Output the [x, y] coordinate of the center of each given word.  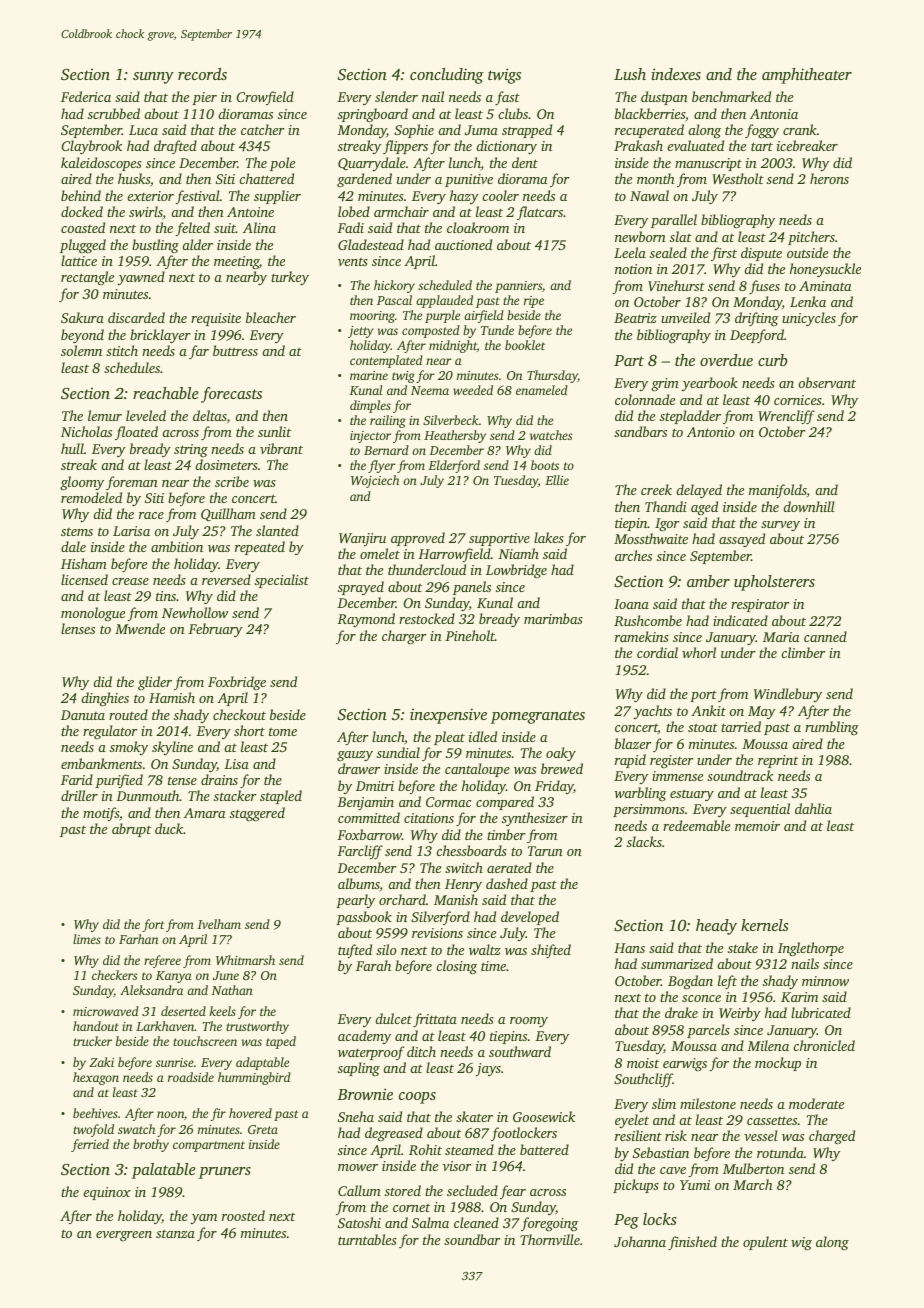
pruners [225, 1173]
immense [677, 776]
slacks [644, 841]
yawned [141, 278]
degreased [394, 1134]
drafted [175, 147]
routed [128, 714]
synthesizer [535, 819]
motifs [101, 814]
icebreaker [807, 145]
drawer [359, 768]
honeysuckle [825, 270]
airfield [484, 316]
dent [525, 162]
